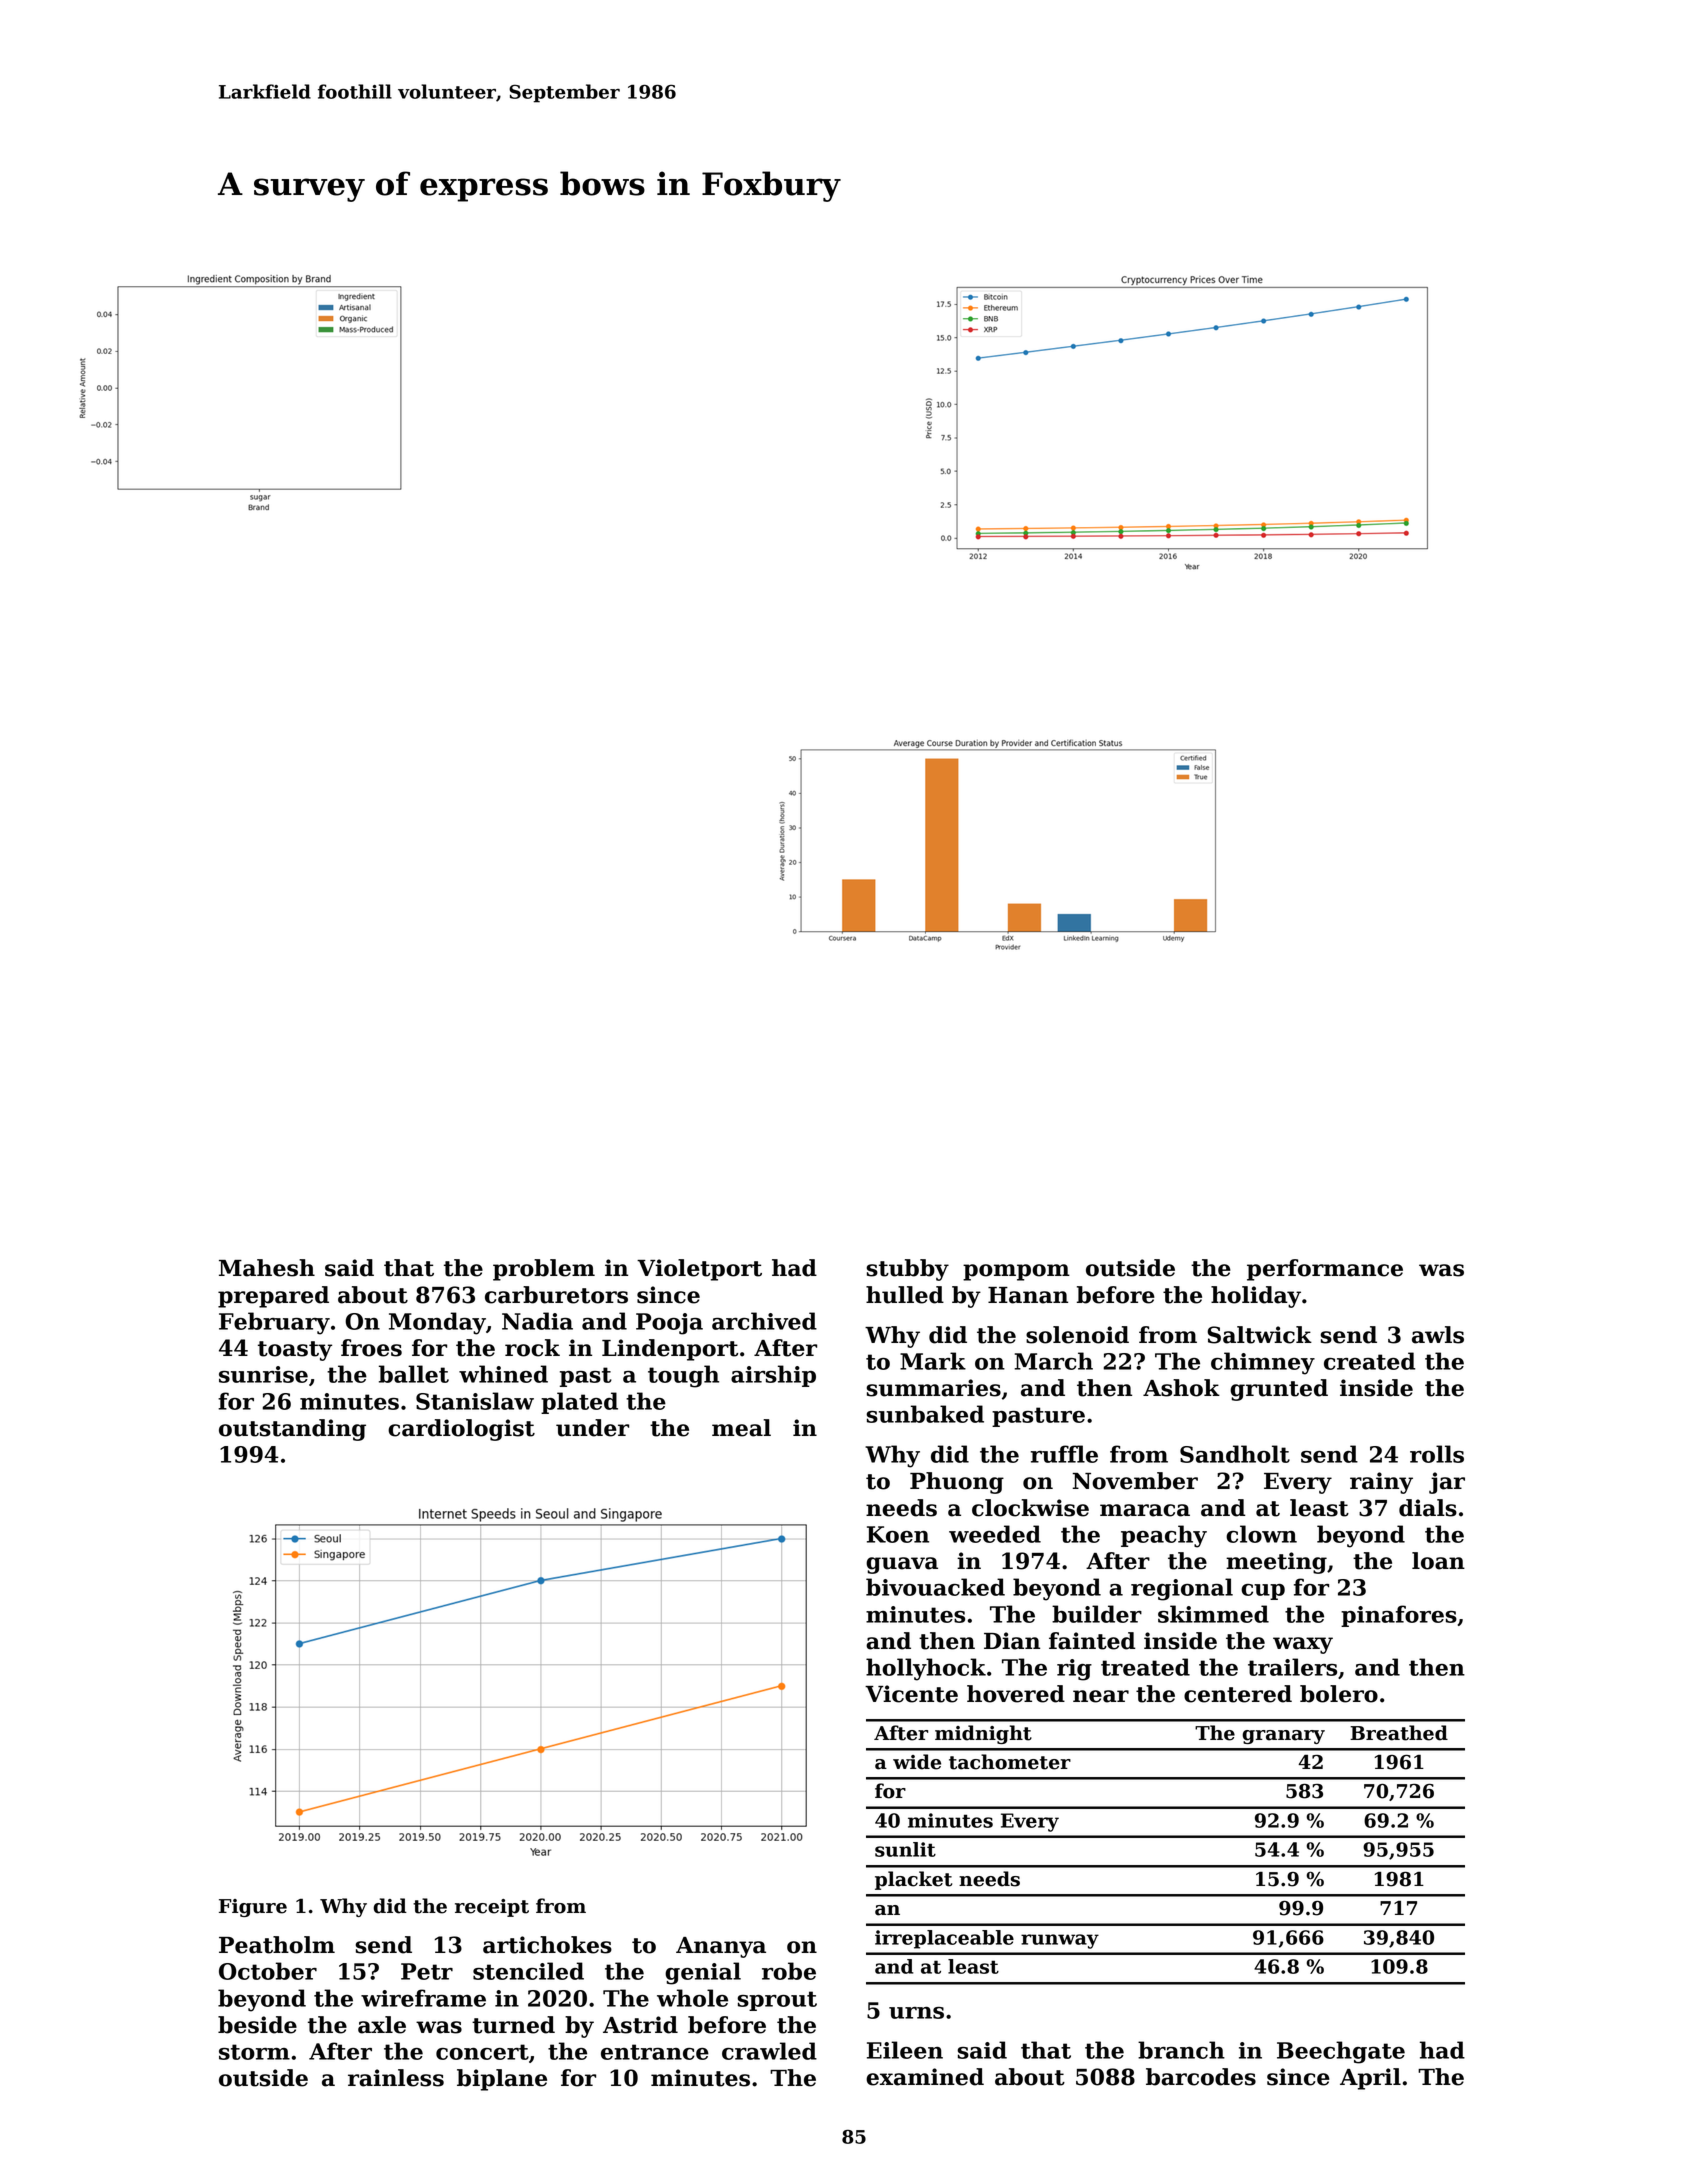 The image size is (1683, 2178). What do you see at coordinates (277, 1945) in the image?
I see `Peatholm` at bounding box center [277, 1945].
